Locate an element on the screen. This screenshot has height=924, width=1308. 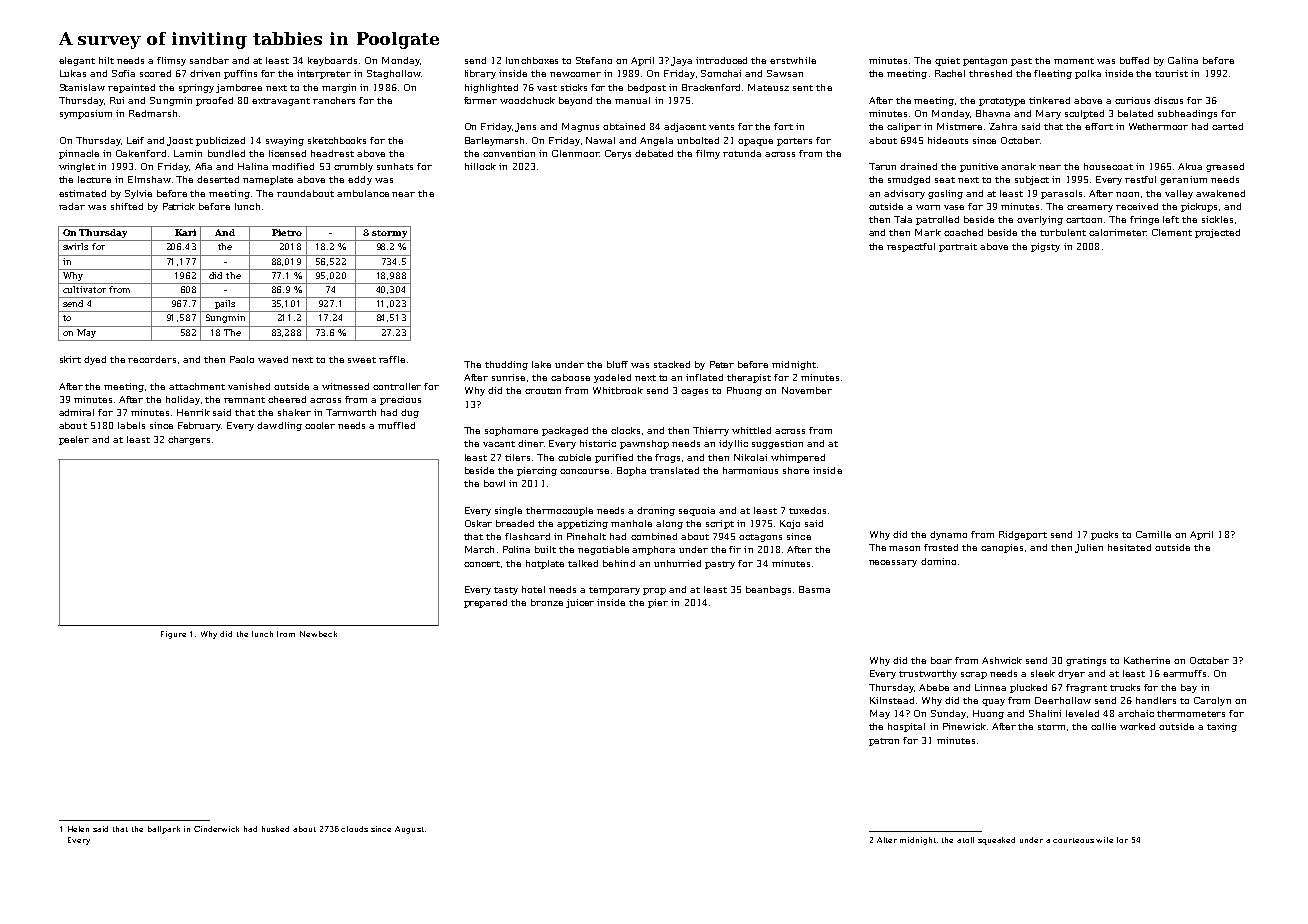
portrait is located at coordinates (958, 247).
